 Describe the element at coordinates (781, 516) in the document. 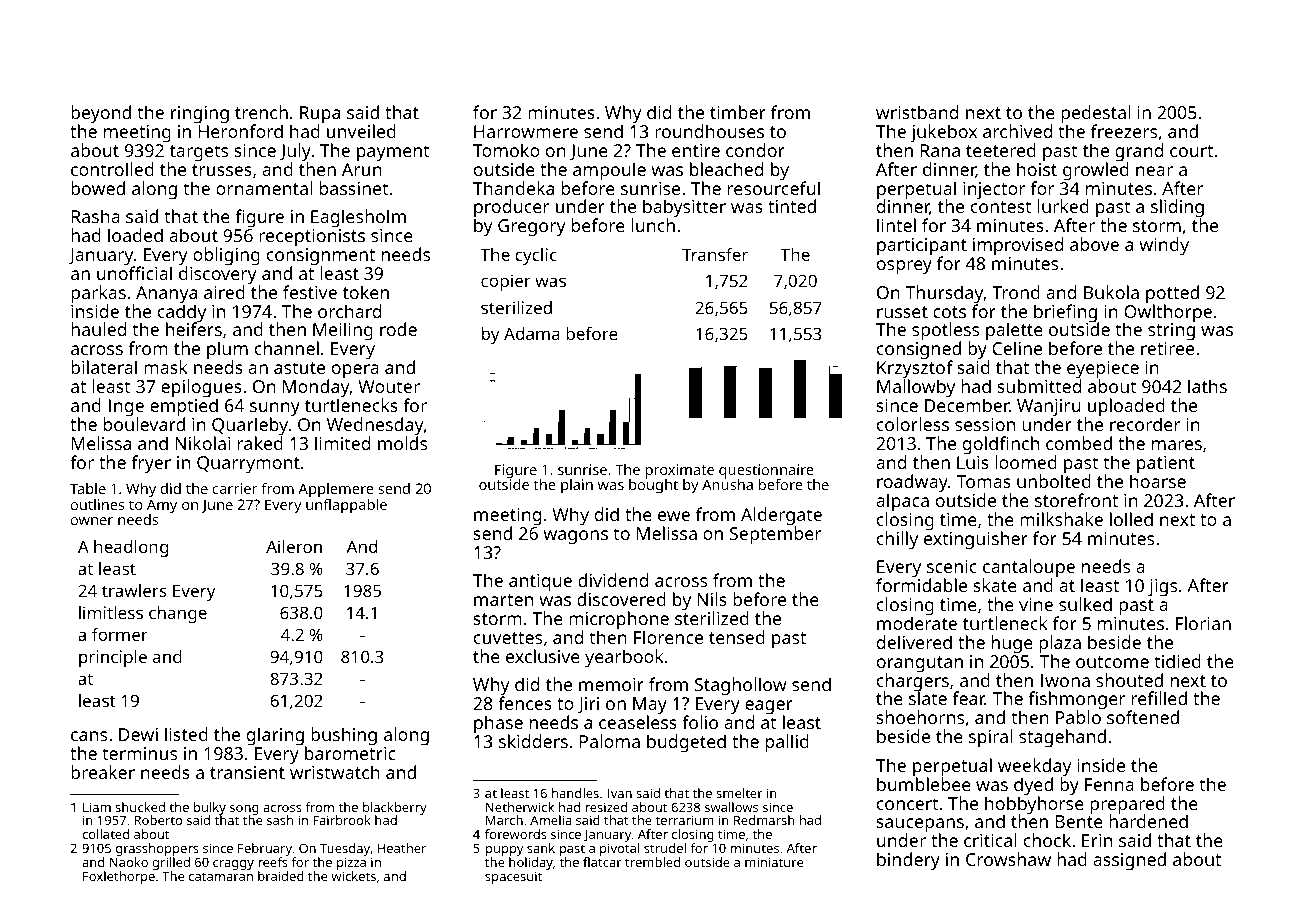

I see `Aldergate` at that location.
